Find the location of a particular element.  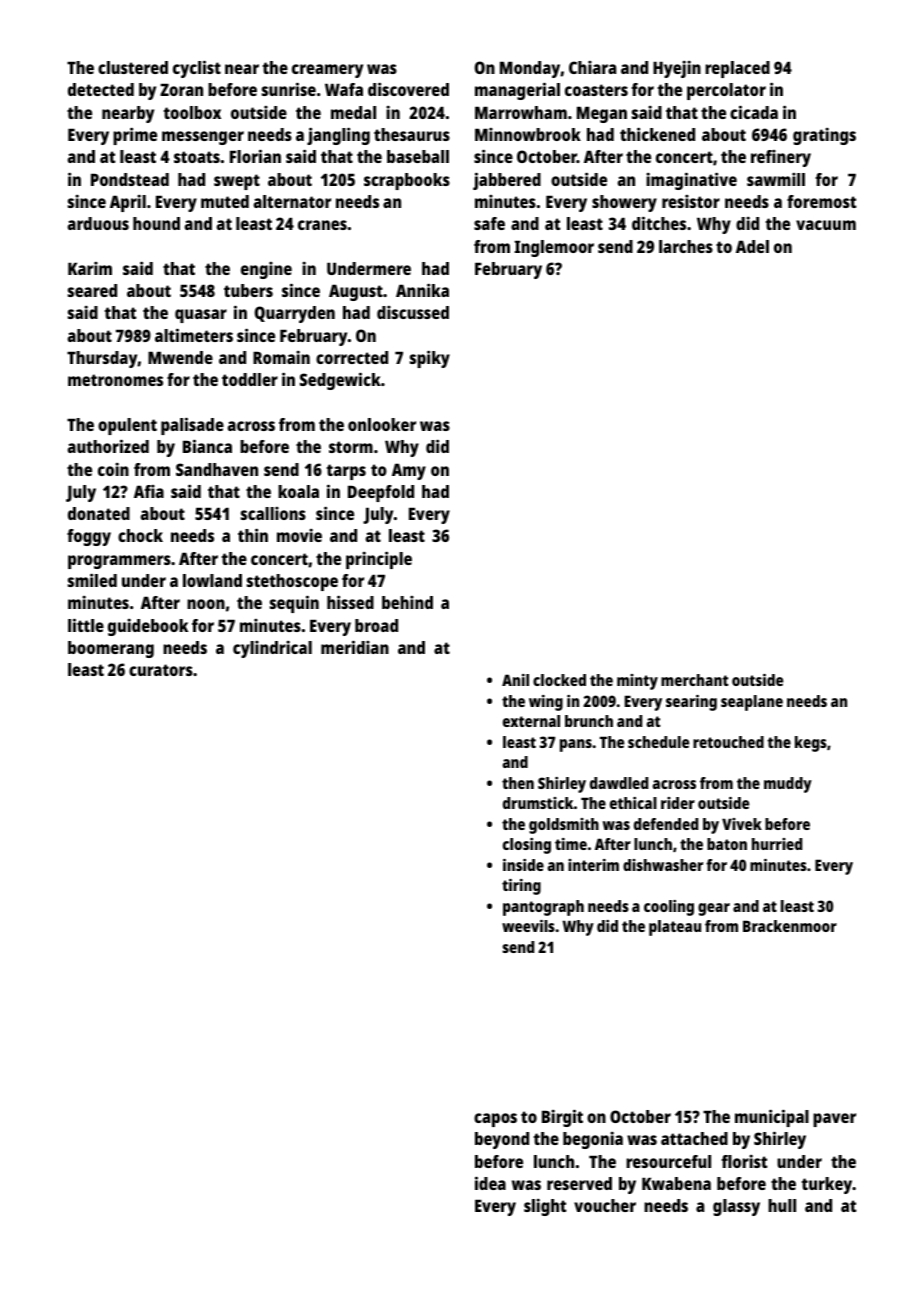

Minnowbrook is located at coordinates (528, 134).
